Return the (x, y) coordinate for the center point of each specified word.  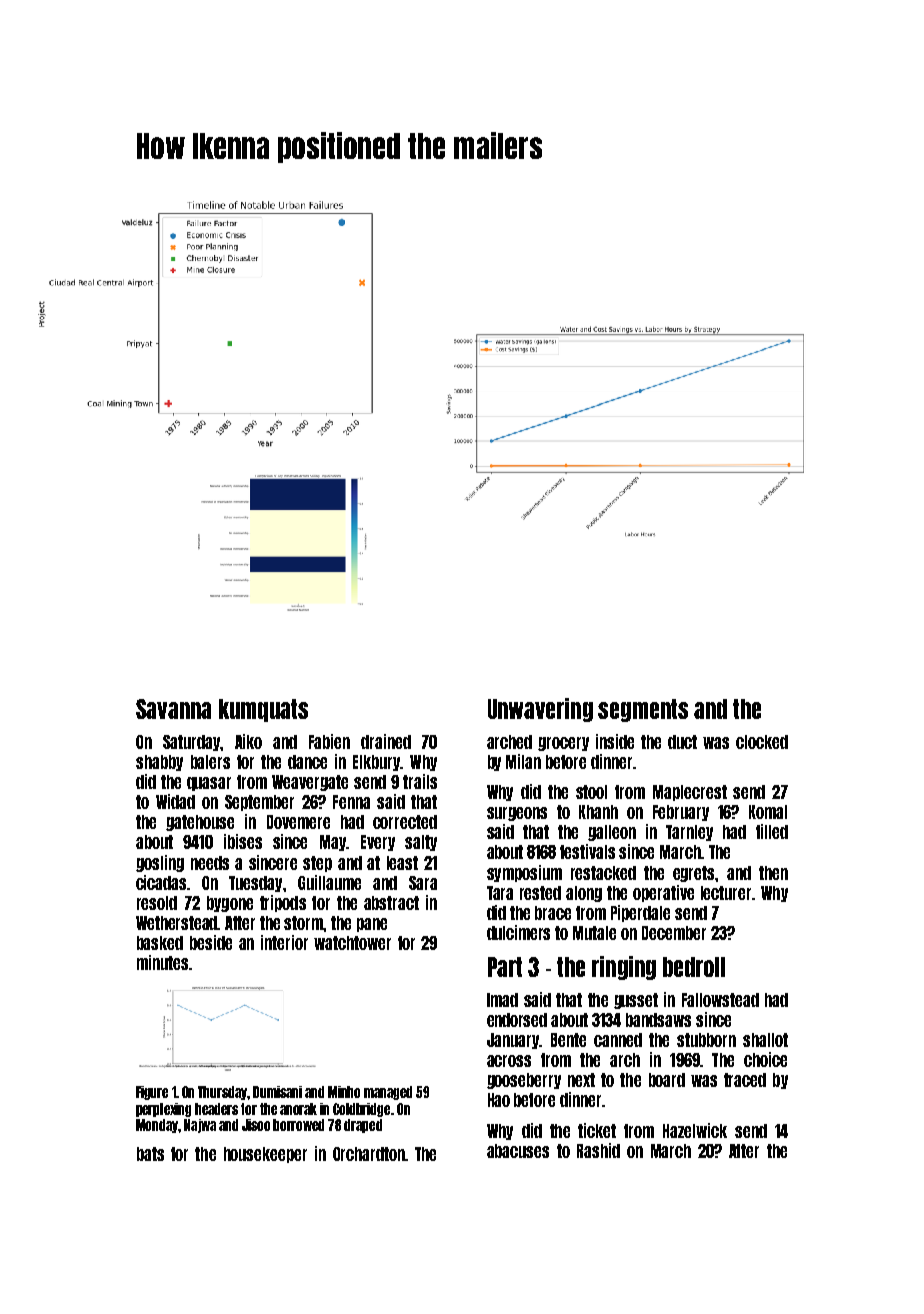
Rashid (598, 1150)
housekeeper (265, 1155)
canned (618, 1040)
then (773, 873)
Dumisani (277, 1092)
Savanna (173, 709)
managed (388, 1093)
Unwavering (540, 710)
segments (643, 710)
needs (210, 863)
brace (553, 913)
